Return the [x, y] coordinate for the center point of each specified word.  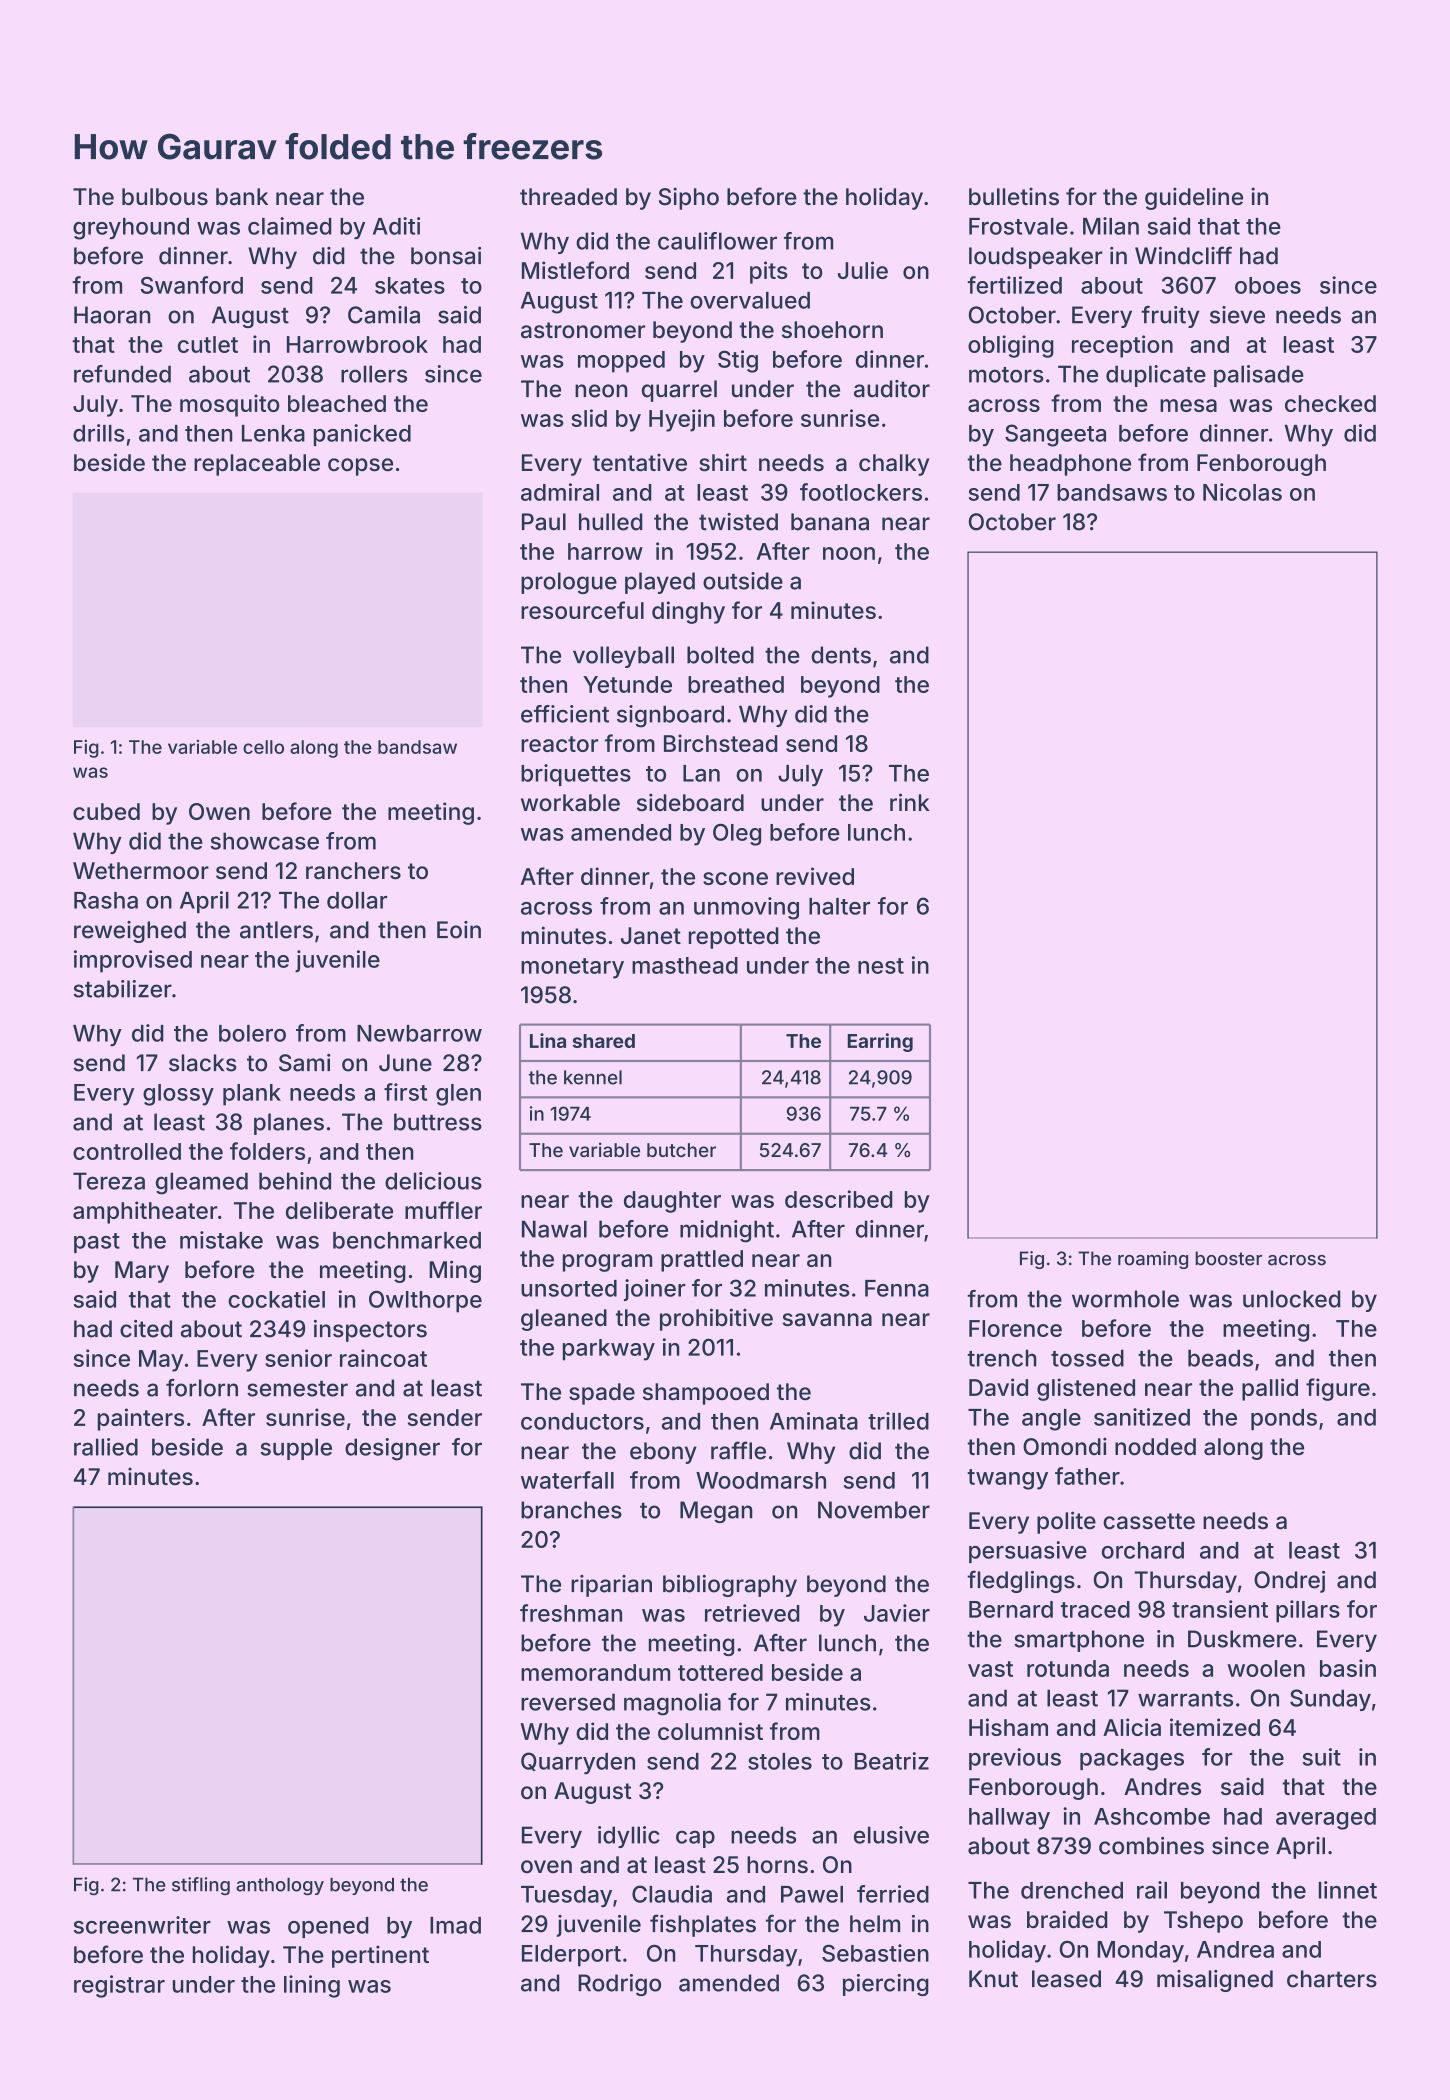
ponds [1284, 1419]
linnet [1348, 1890]
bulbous [165, 197]
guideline [1194, 198]
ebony [663, 1453]
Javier [897, 1613]
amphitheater [145, 1212]
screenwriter [142, 1925]
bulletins [1014, 196]
